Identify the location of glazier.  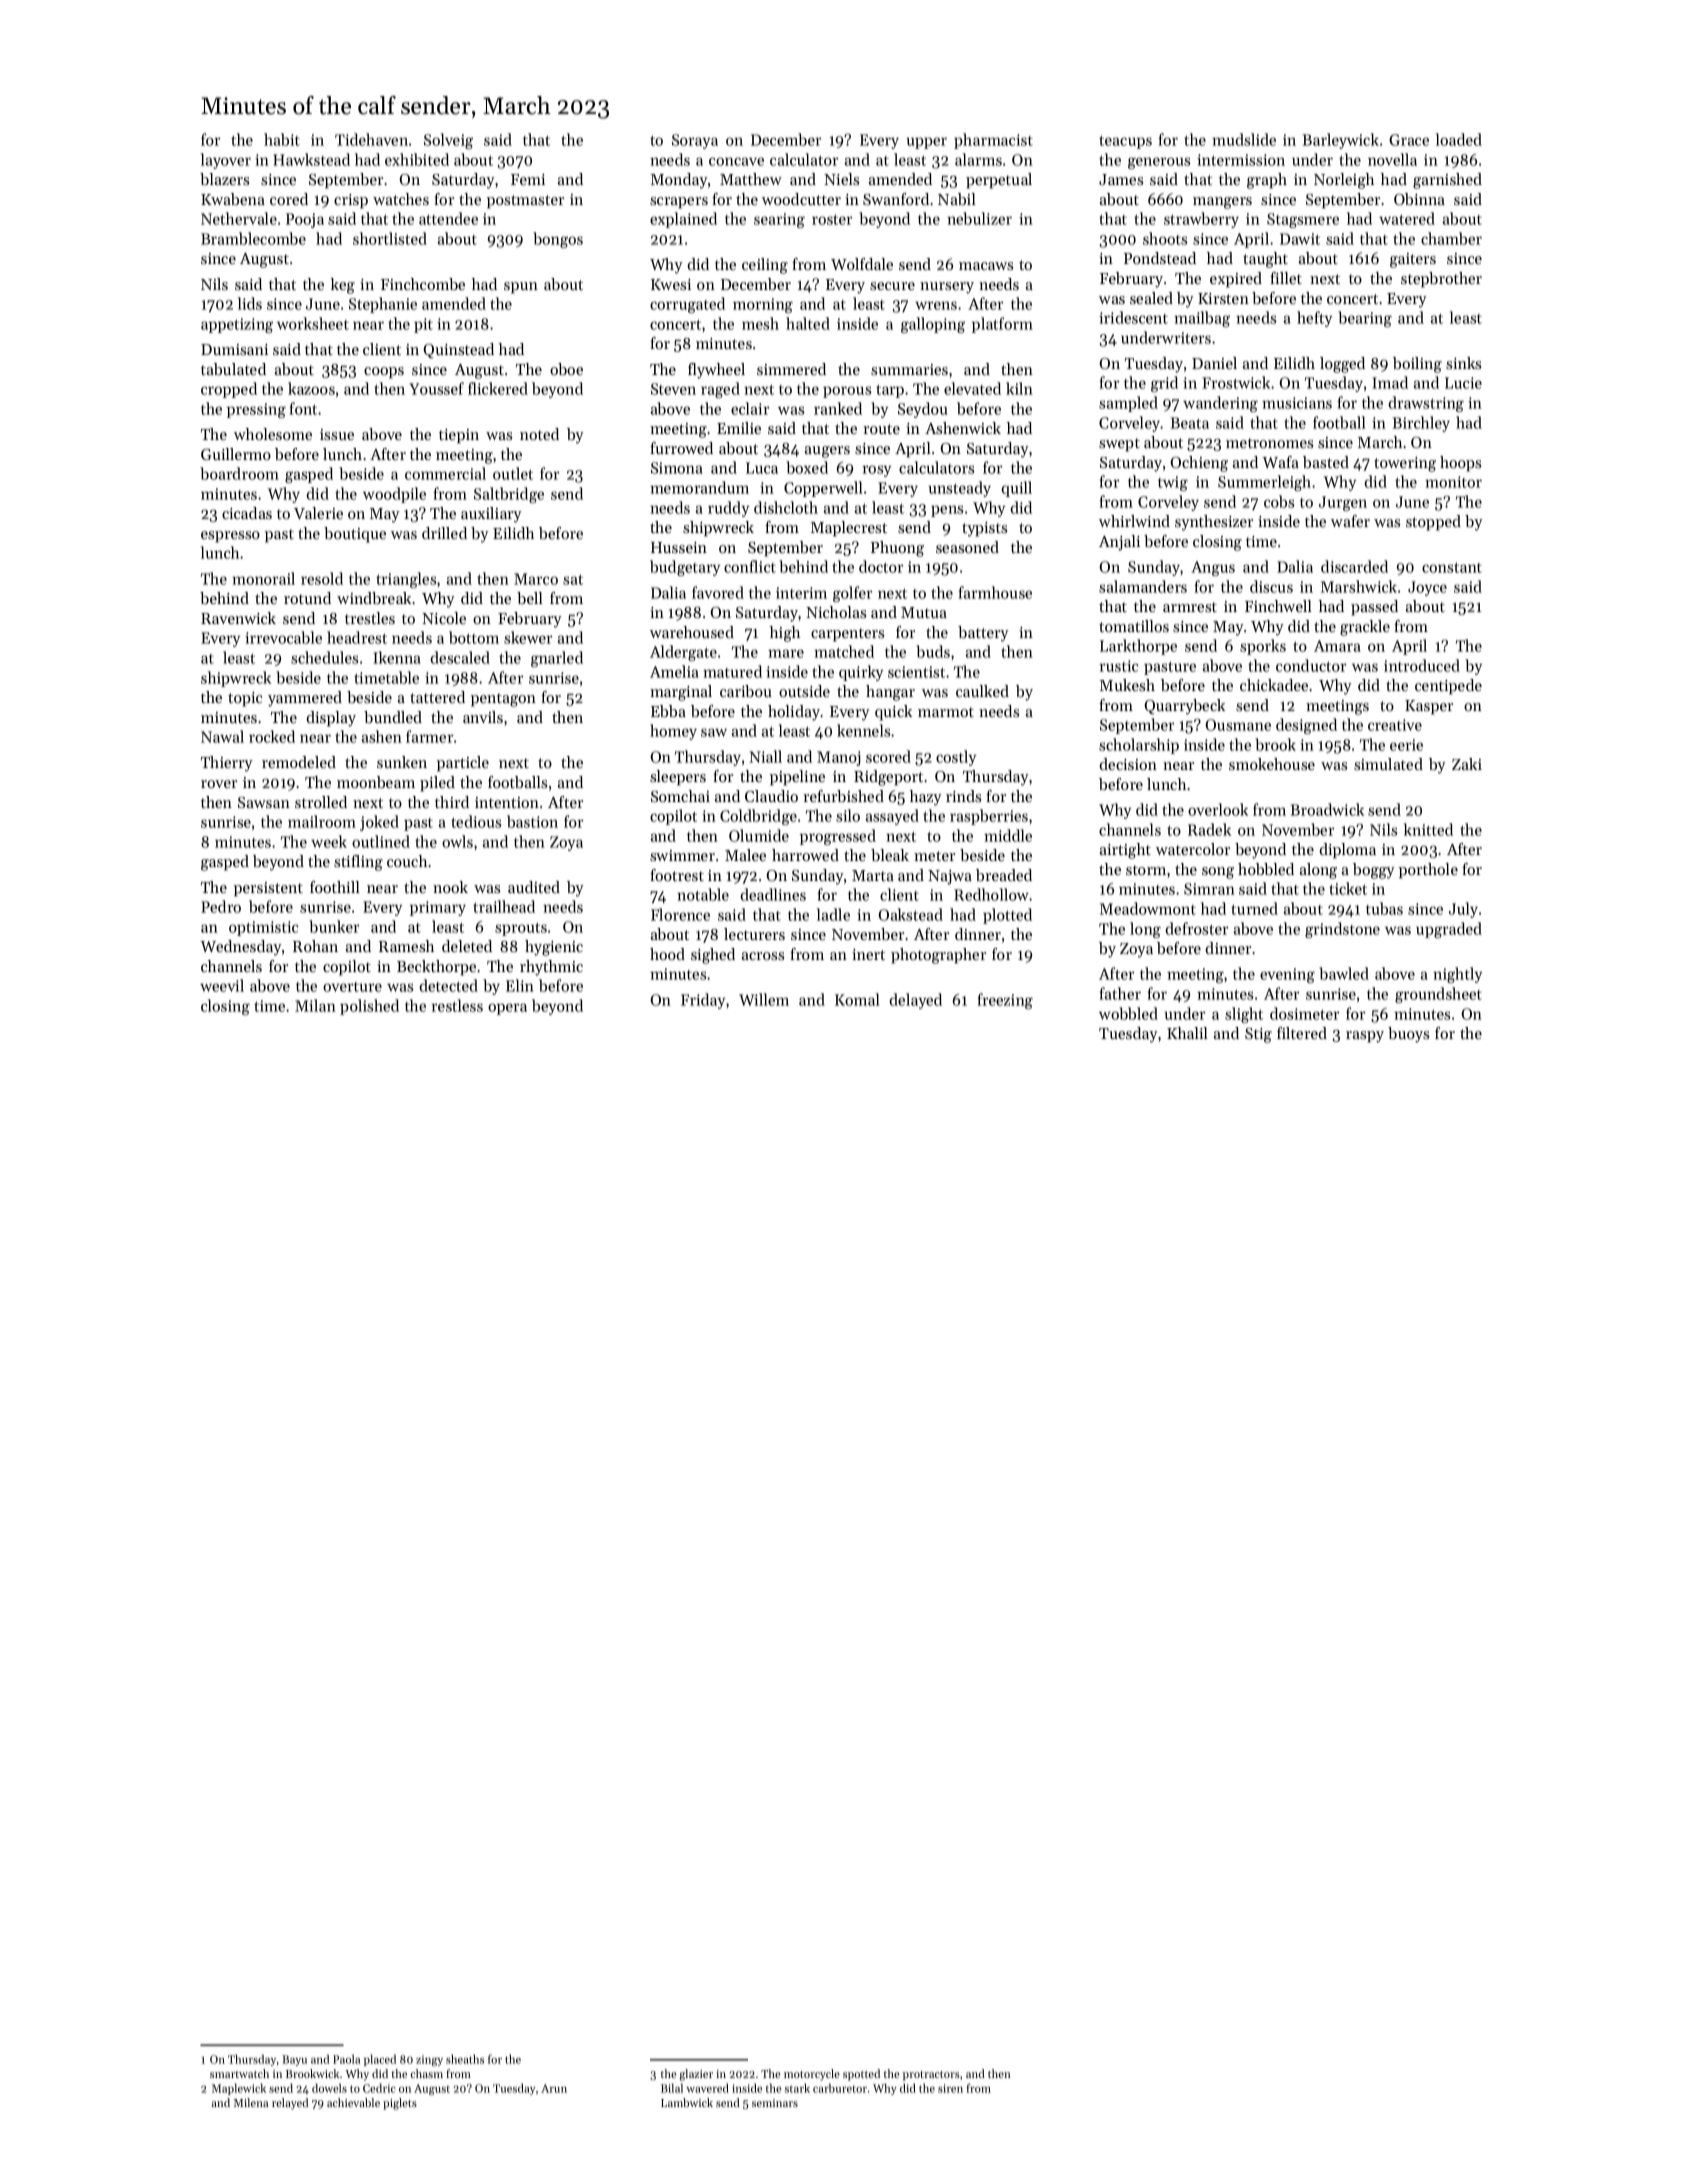
(696, 2075).
